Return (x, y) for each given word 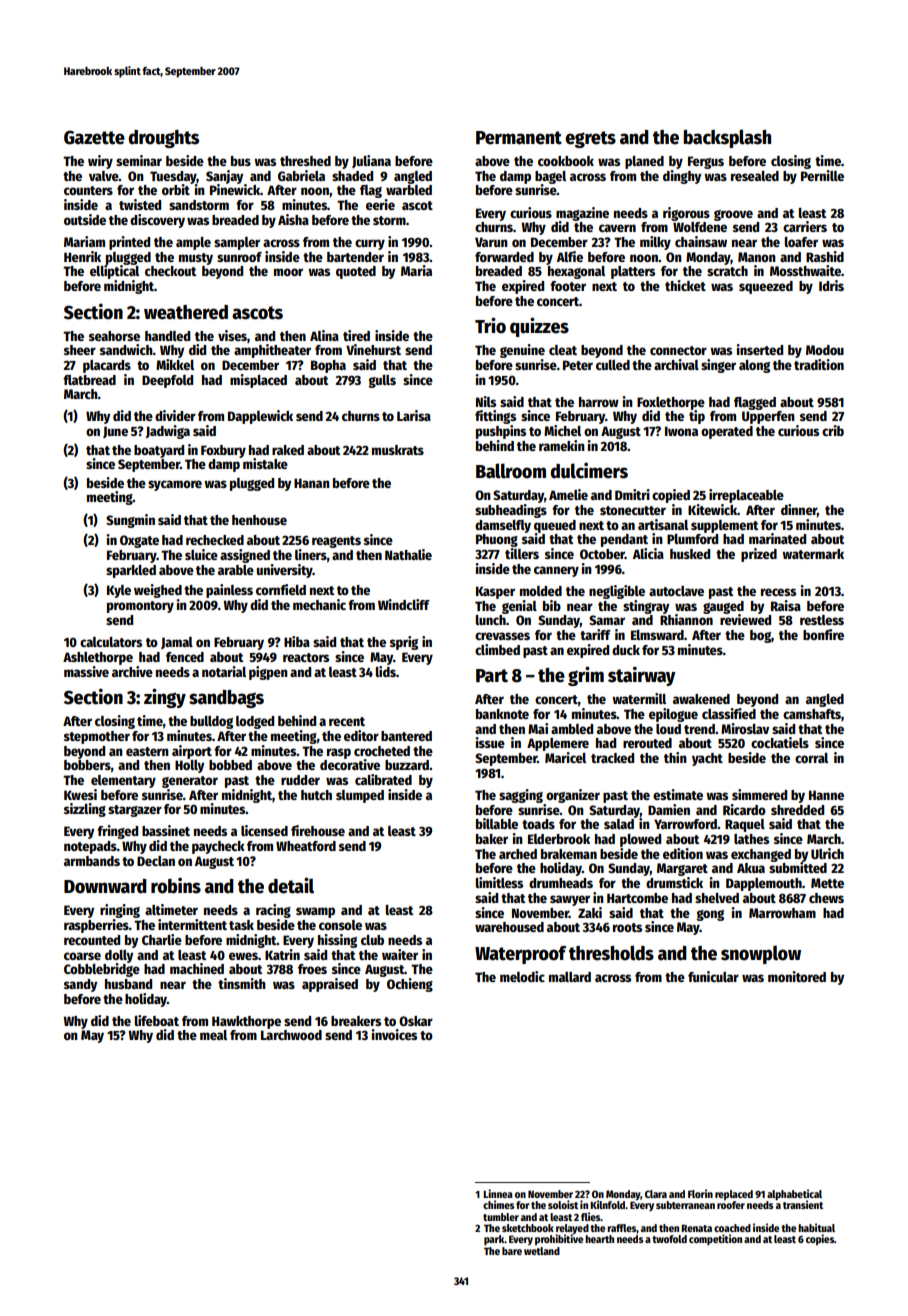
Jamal (177, 643)
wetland (542, 1251)
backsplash (727, 138)
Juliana (371, 161)
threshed (305, 161)
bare (512, 1251)
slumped (360, 796)
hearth (599, 1239)
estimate (678, 794)
